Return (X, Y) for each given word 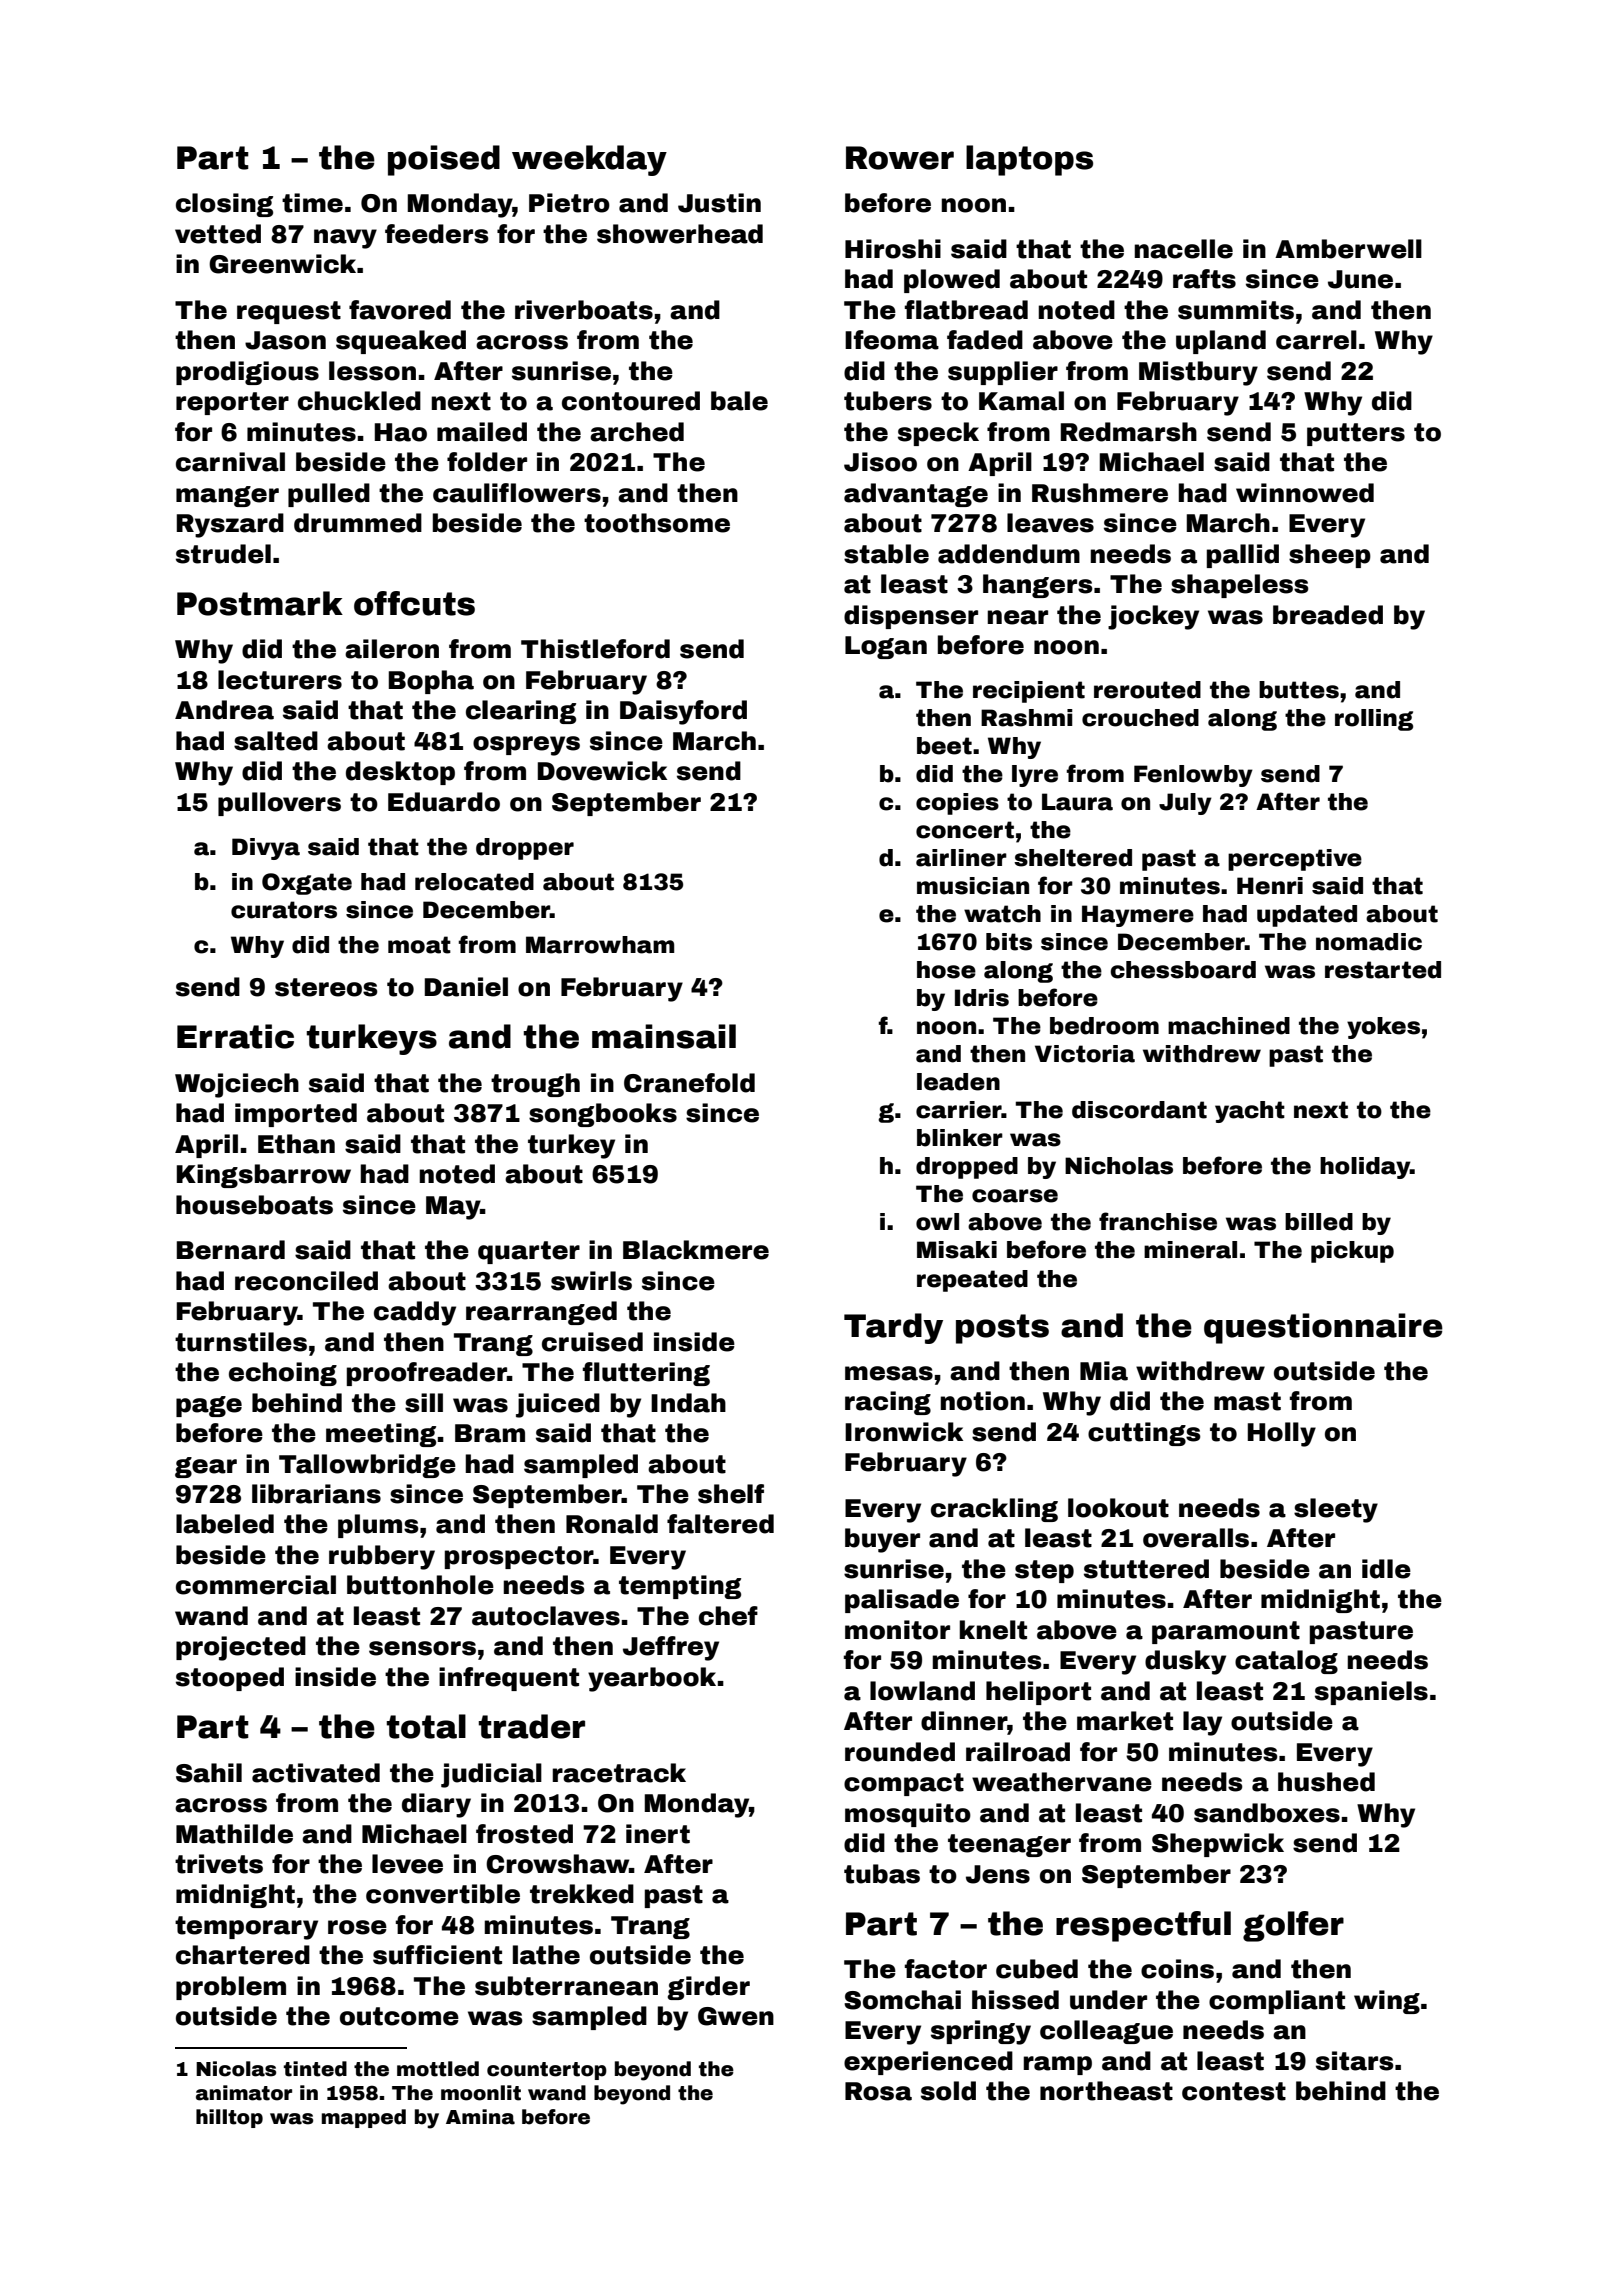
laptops (1029, 160)
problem (231, 1988)
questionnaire (1323, 1328)
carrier (959, 1110)
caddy (415, 1313)
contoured (631, 401)
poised (444, 160)
